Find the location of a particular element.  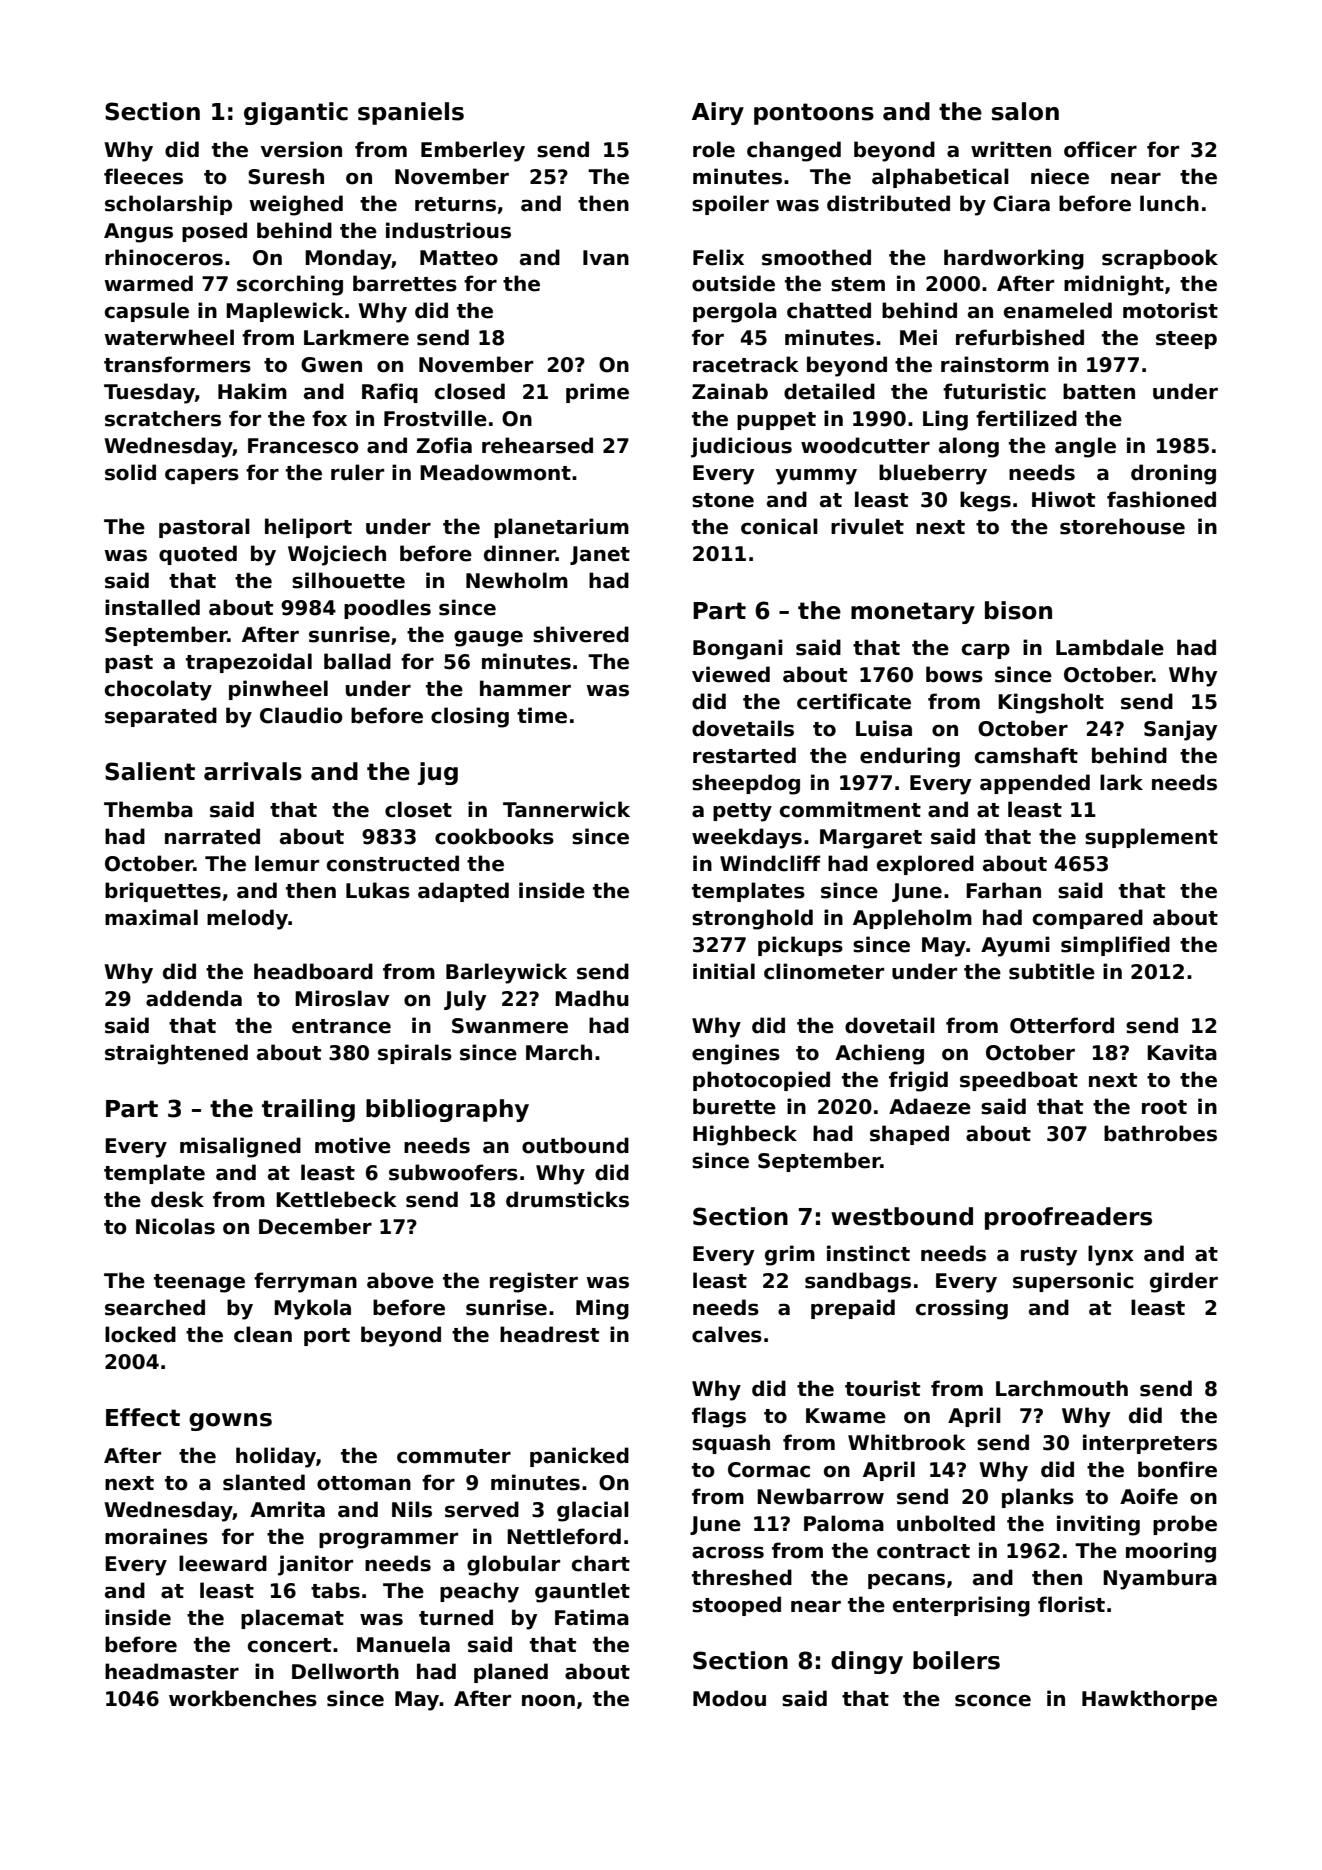

misaligned is located at coordinates (240, 1147).
